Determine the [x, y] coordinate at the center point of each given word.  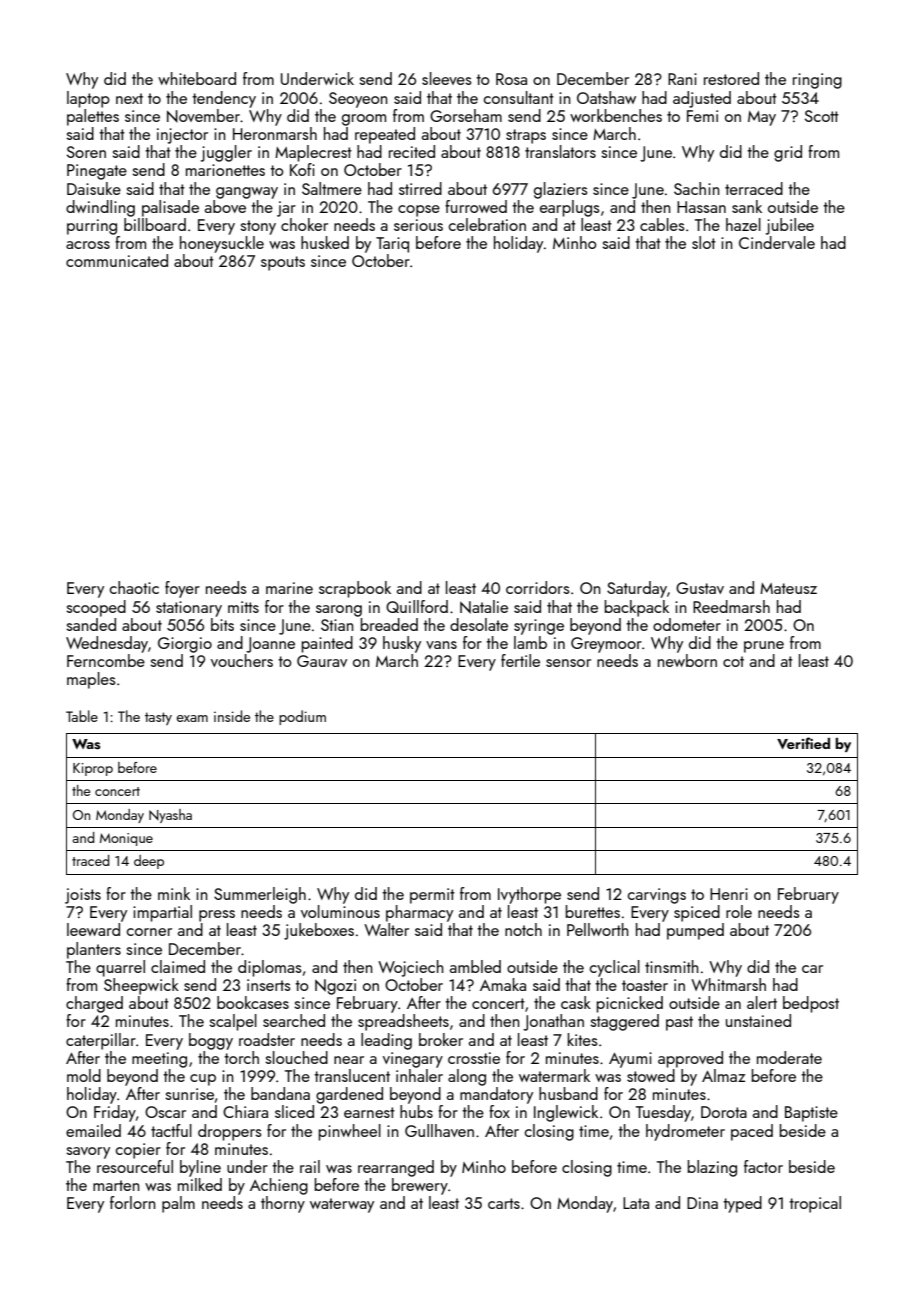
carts [504, 1203]
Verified [803, 743]
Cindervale [777, 242]
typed [742, 1204]
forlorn [133, 1202]
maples [91, 680]
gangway [247, 193]
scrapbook [355, 589]
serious [418, 225]
